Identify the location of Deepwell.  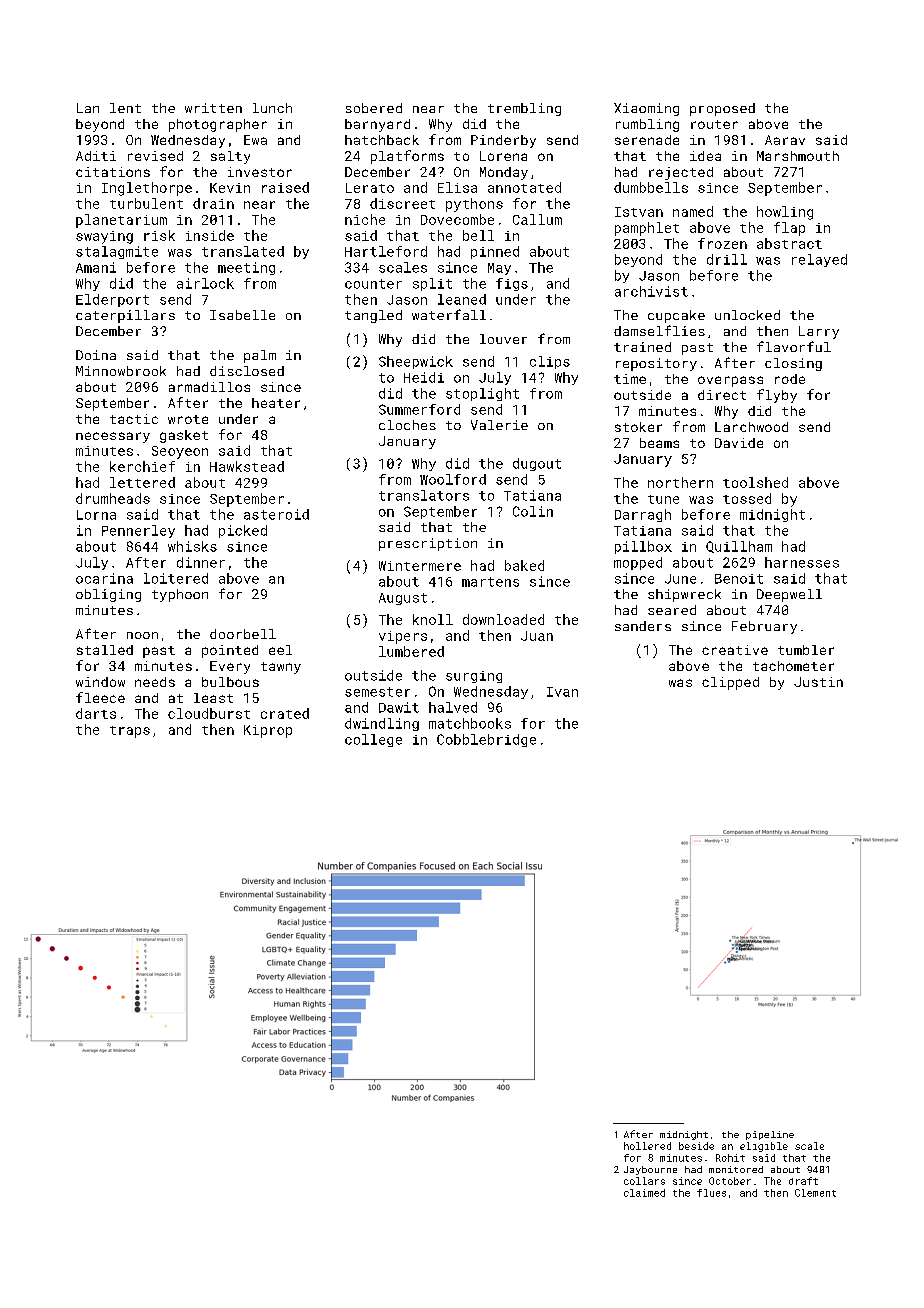
(789, 595).
